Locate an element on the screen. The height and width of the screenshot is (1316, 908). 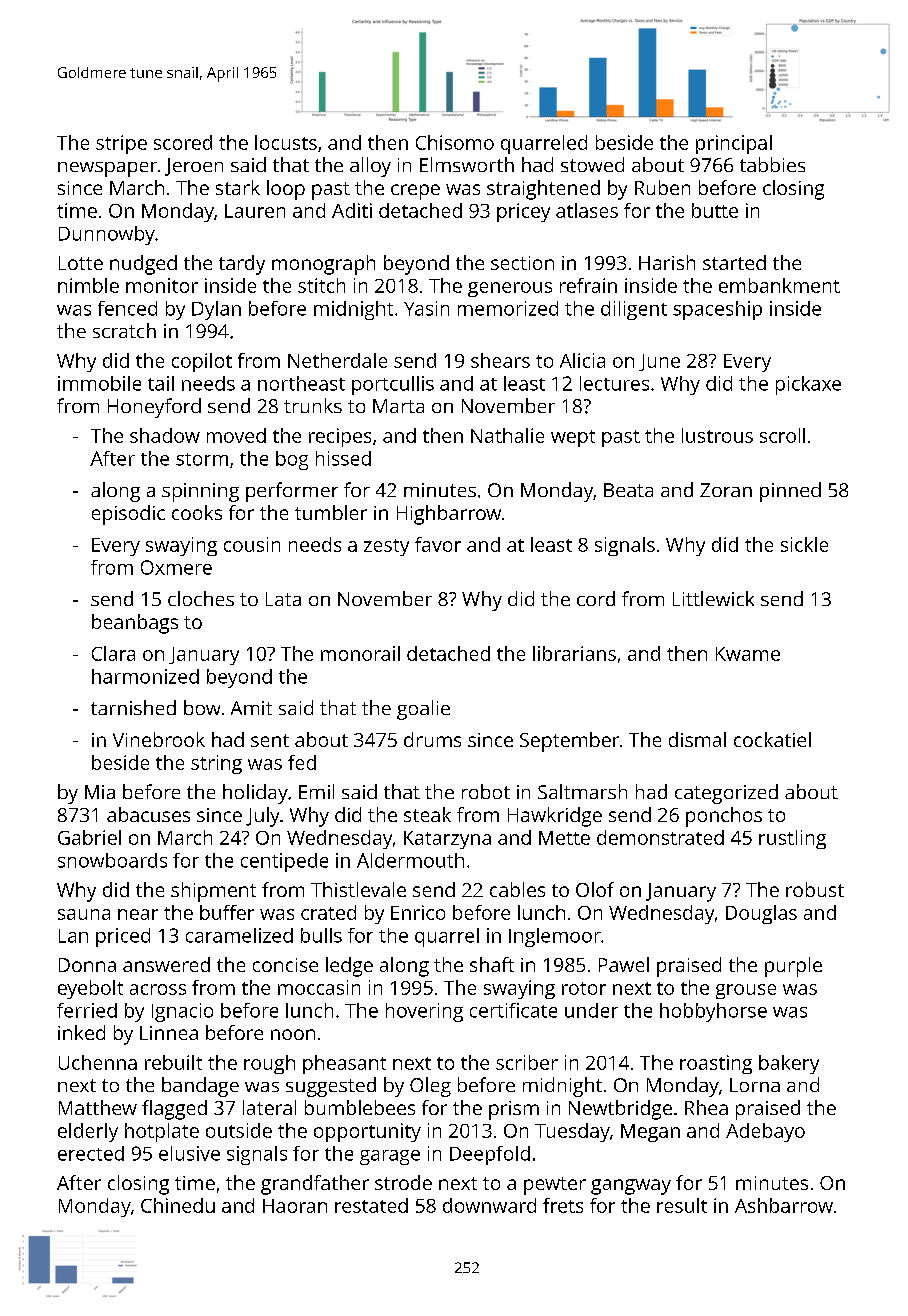
Haoran is located at coordinates (295, 1206).
